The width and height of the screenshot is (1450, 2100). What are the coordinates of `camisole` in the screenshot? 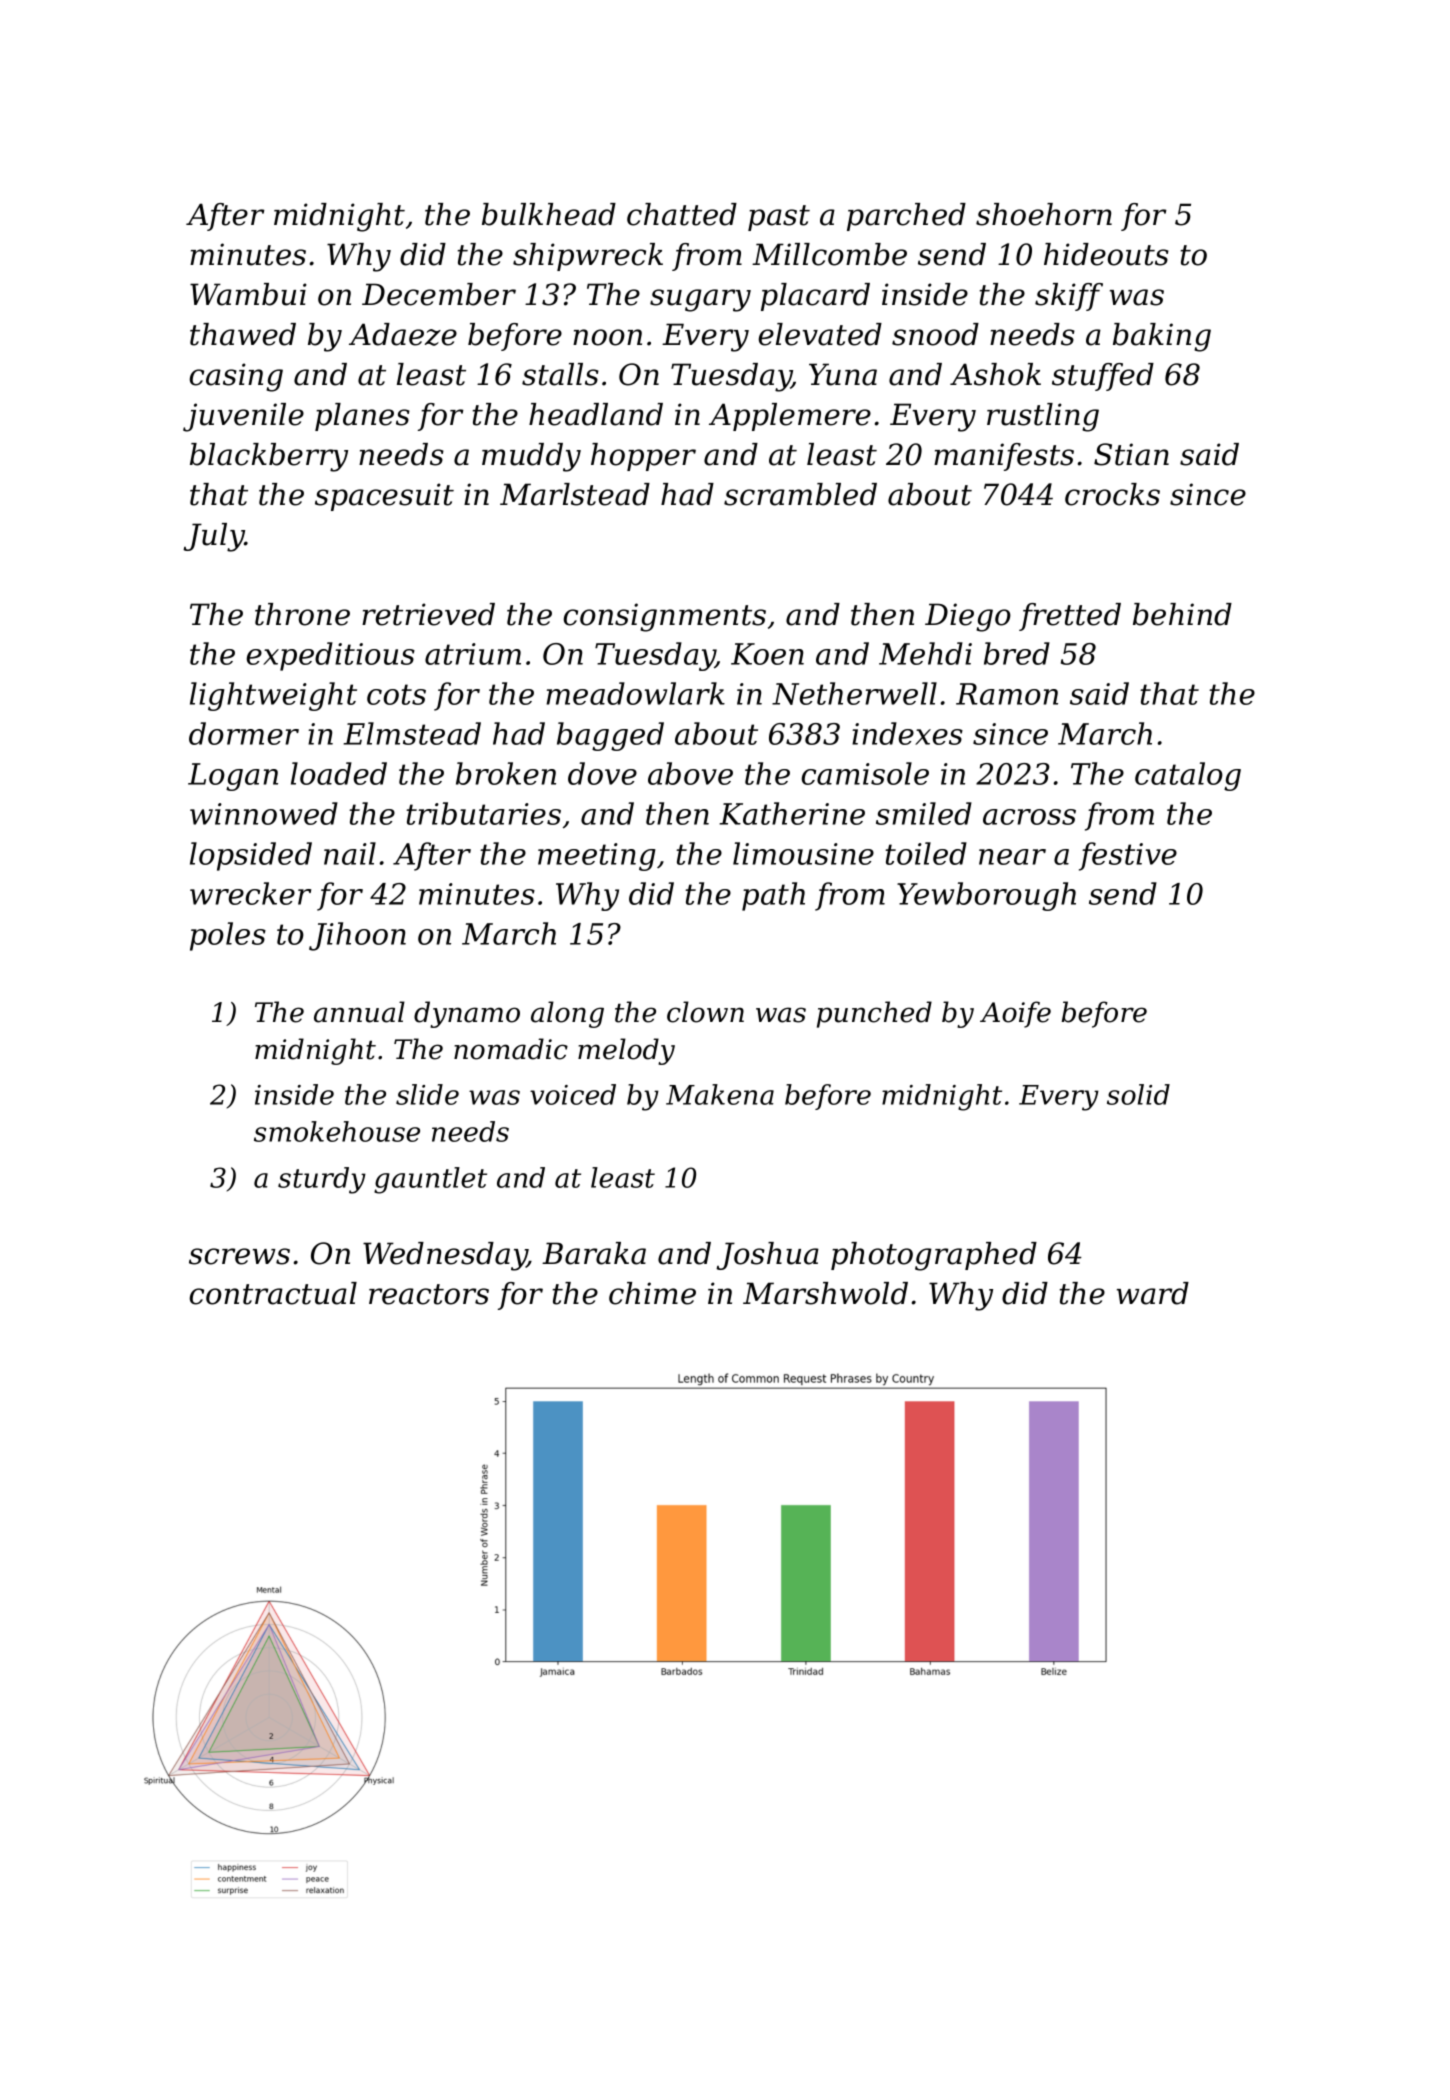 It's located at (865, 773).
